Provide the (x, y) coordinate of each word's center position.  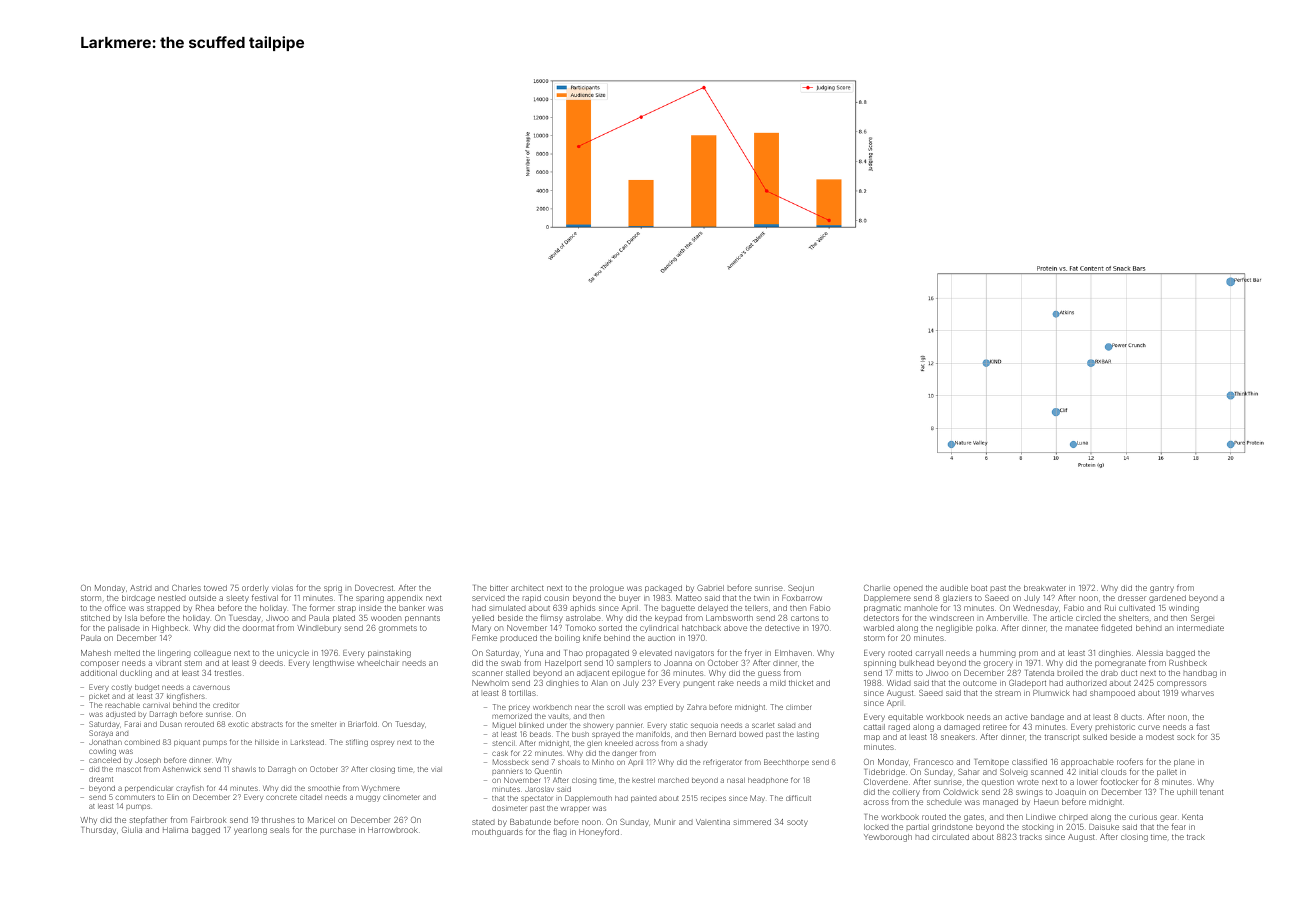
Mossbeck (511, 762)
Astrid (141, 588)
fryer (753, 653)
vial (436, 769)
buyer (629, 599)
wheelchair (378, 663)
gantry (1162, 589)
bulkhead (917, 663)
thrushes (278, 820)
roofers (1130, 761)
